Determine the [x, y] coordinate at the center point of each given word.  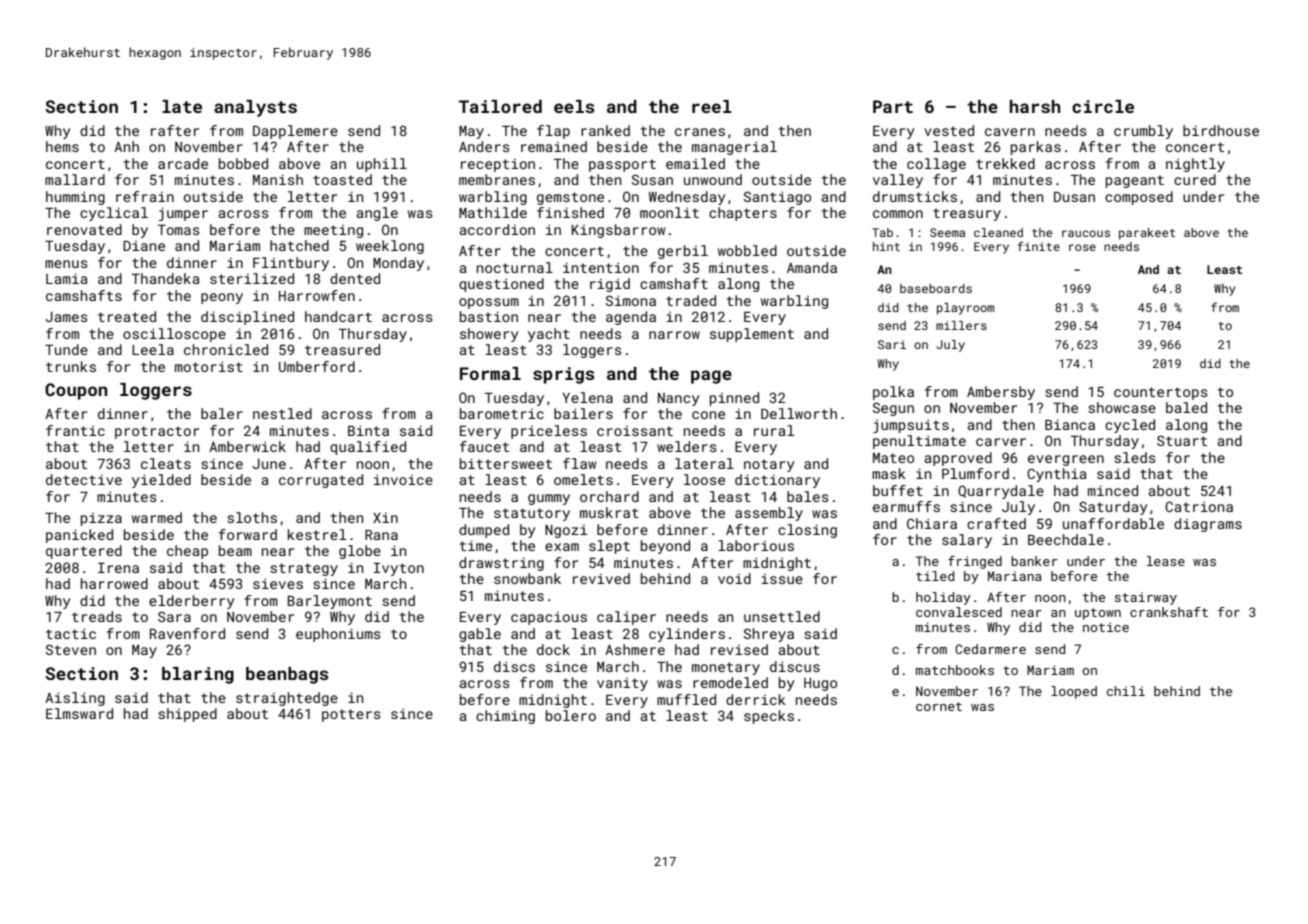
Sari [892, 344]
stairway [1146, 598]
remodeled [730, 682]
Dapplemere [295, 132]
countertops [1161, 393]
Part [893, 106]
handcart [338, 316]
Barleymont [330, 602]
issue [782, 579]
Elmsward [79, 713]
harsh [1035, 106]
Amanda [812, 267]
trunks [71, 366]
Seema [947, 232]
